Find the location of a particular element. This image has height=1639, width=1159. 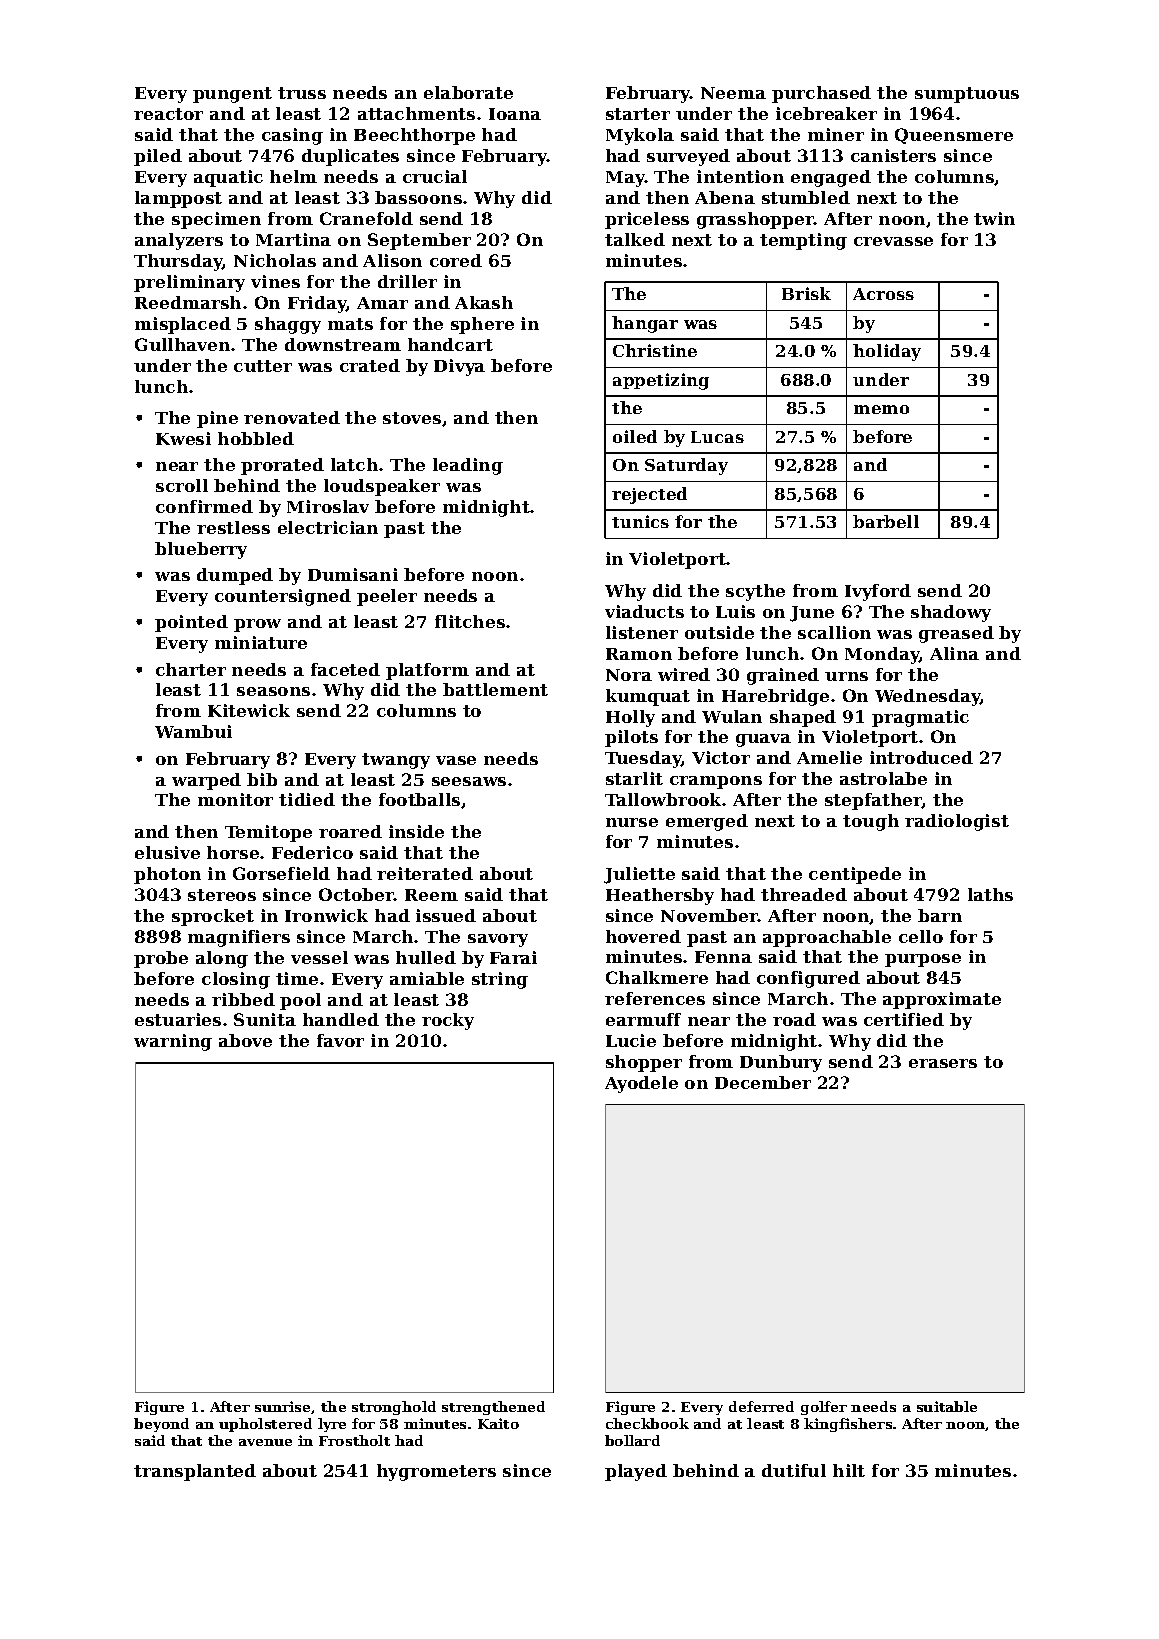

played is located at coordinates (636, 1472).
